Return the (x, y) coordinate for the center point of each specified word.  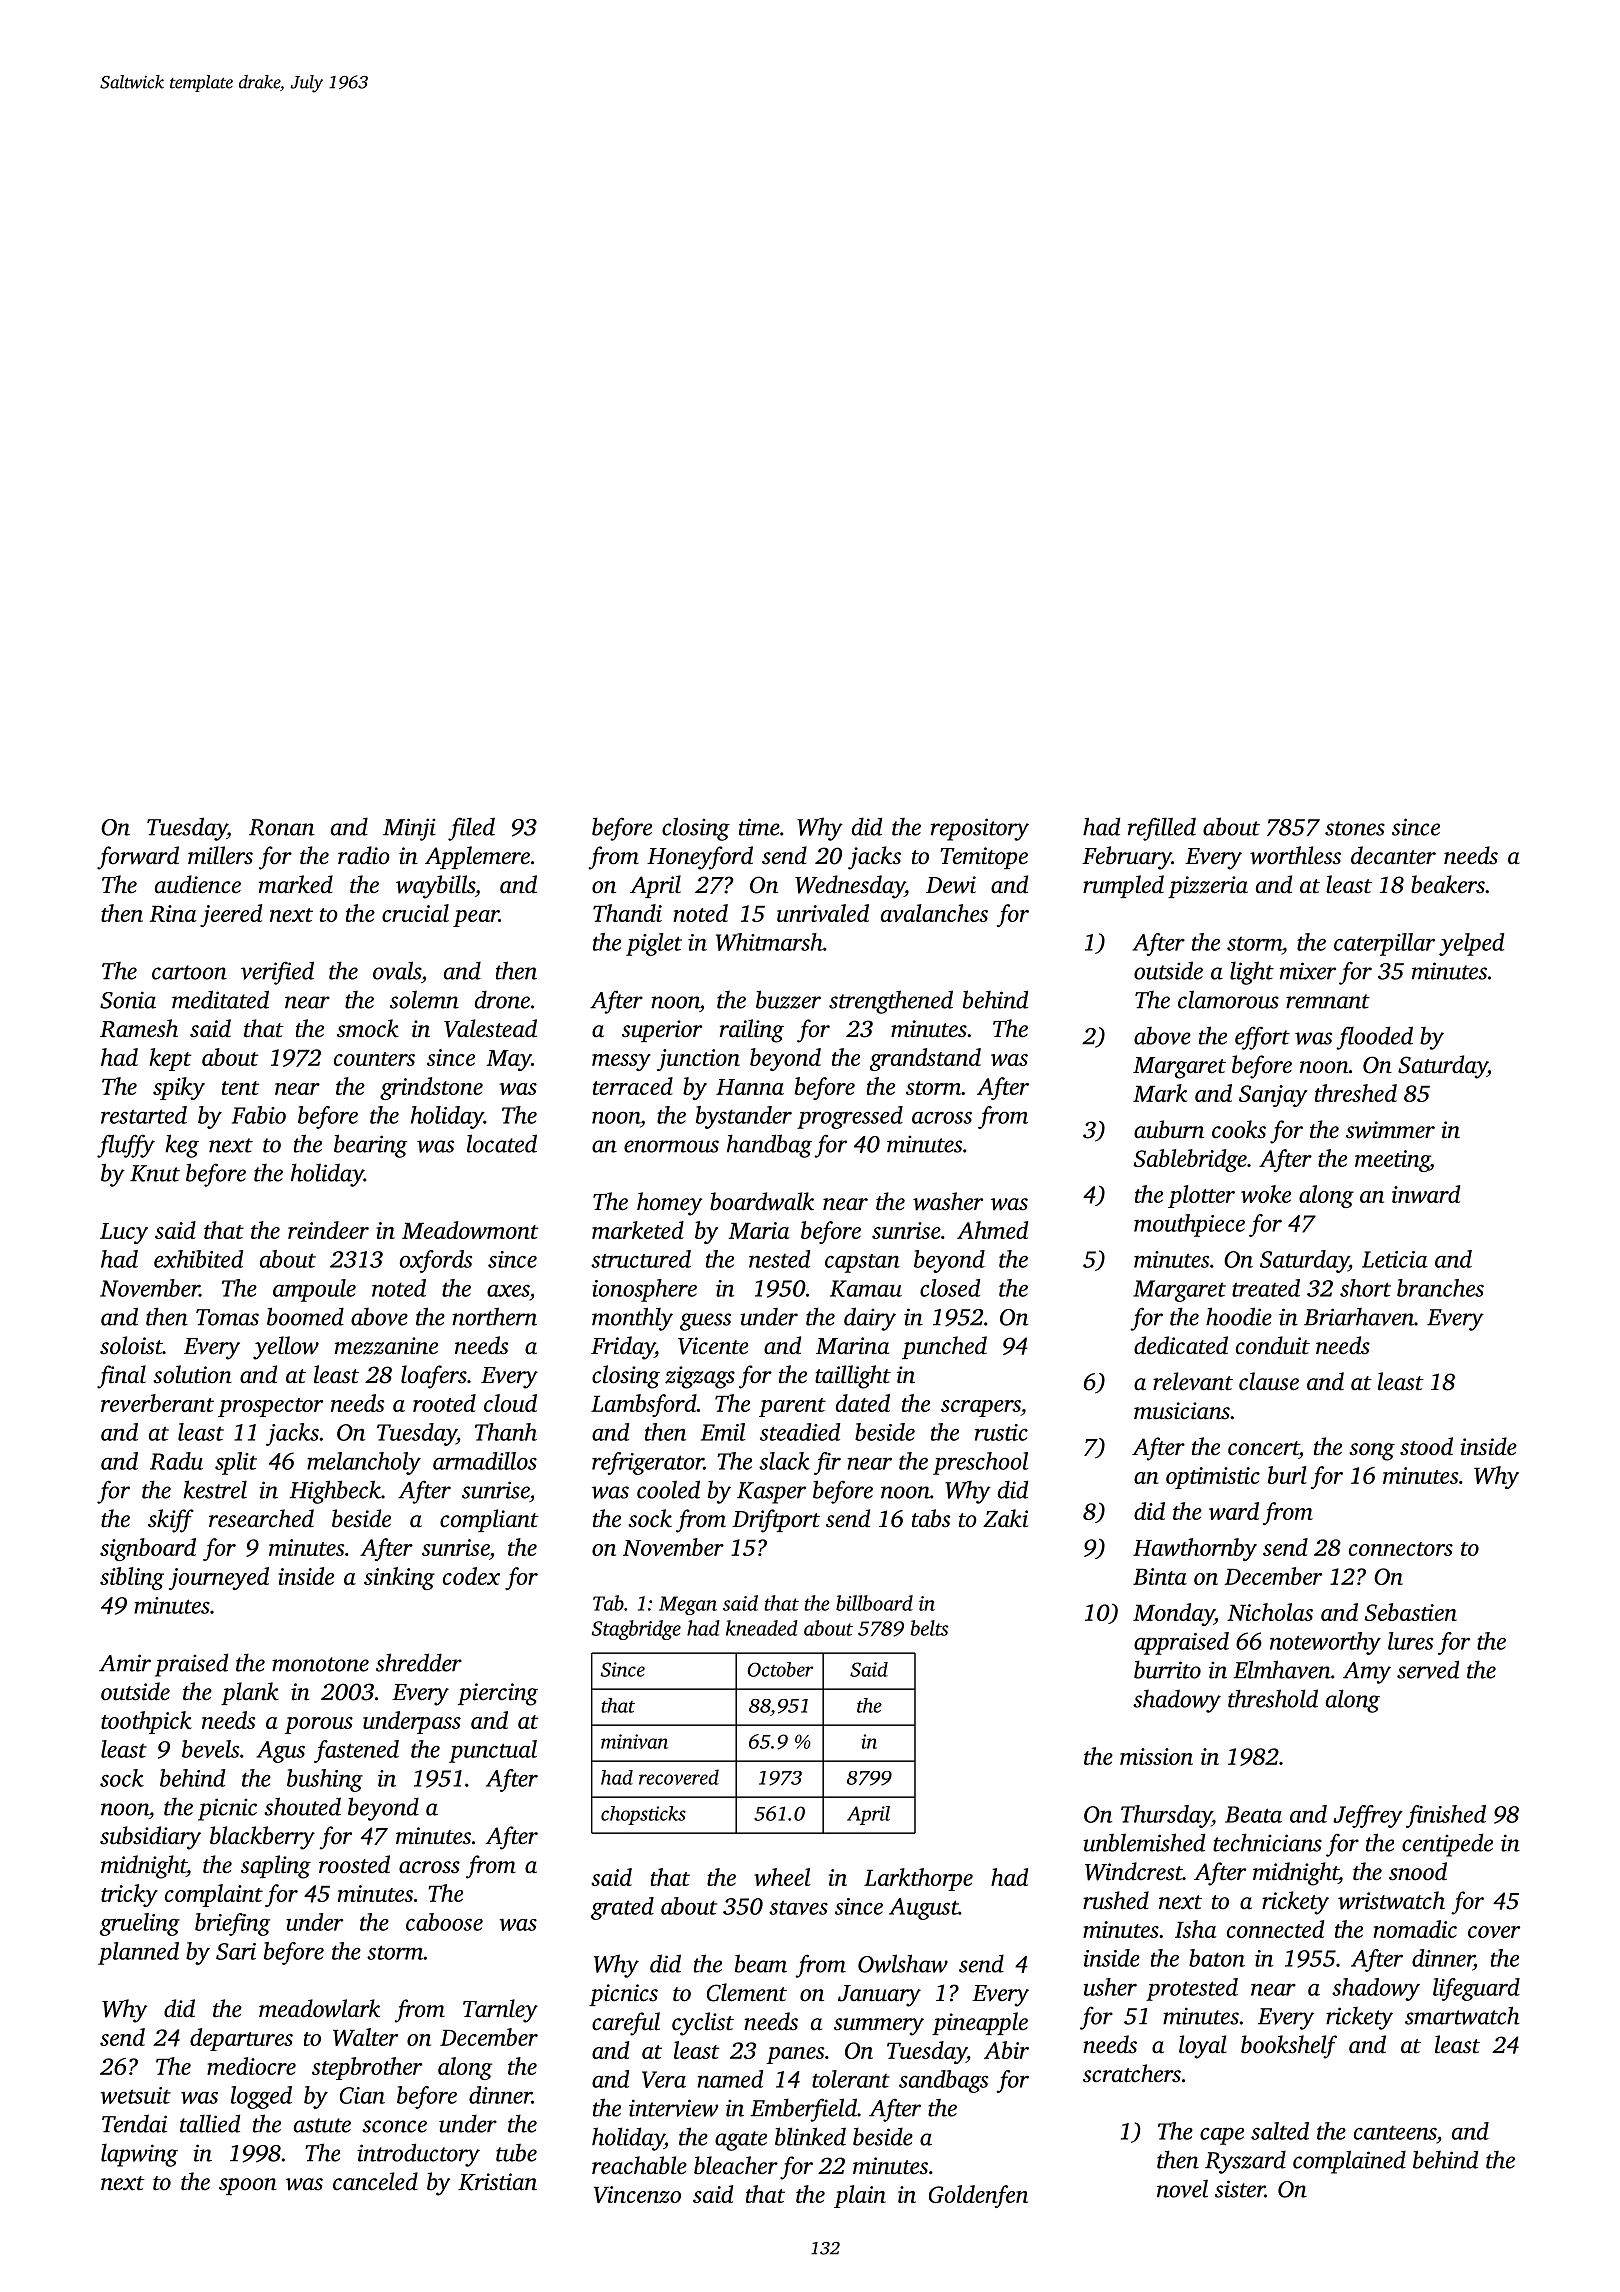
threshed (1356, 1093)
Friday (623, 1348)
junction (698, 1060)
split (236, 1463)
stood (1426, 1446)
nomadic (1415, 1929)
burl (1287, 1475)
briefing (232, 1924)
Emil (723, 1432)
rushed (1116, 1900)
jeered (231, 915)
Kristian (497, 2182)
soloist (131, 1345)
